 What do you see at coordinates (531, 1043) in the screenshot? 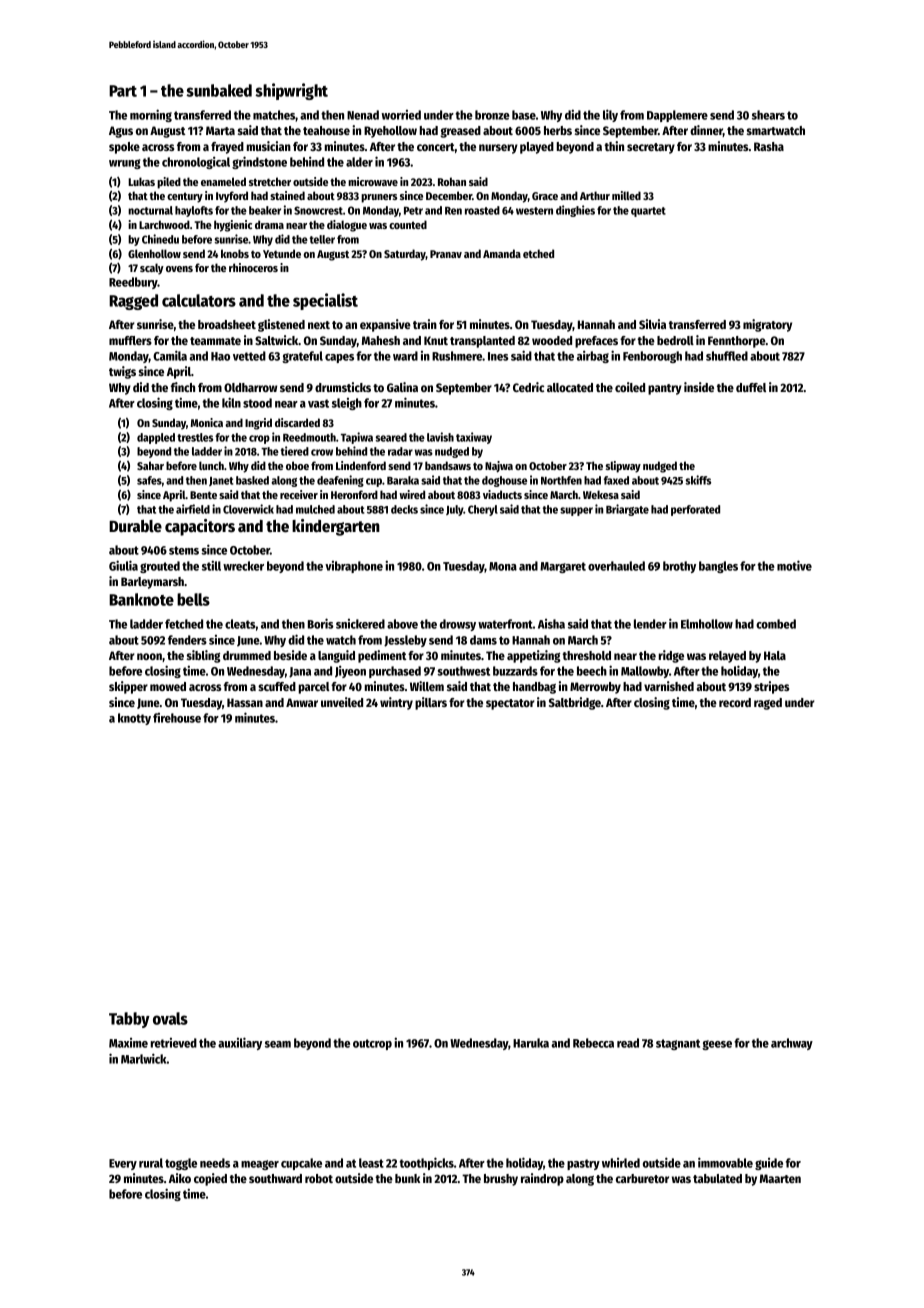
I see `Haruka` at bounding box center [531, 1043].
